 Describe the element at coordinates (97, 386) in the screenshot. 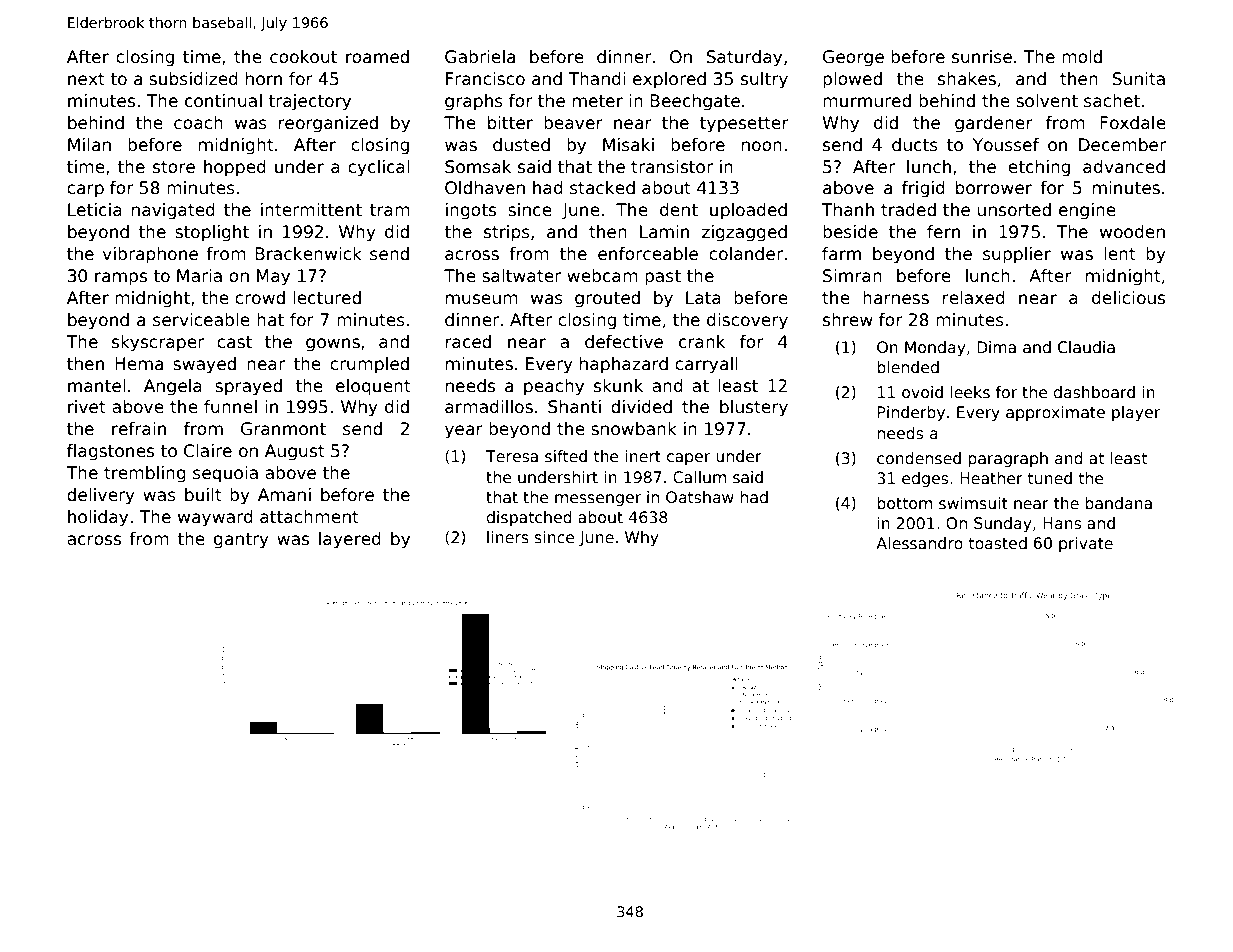

I see `mantel` at that location.
